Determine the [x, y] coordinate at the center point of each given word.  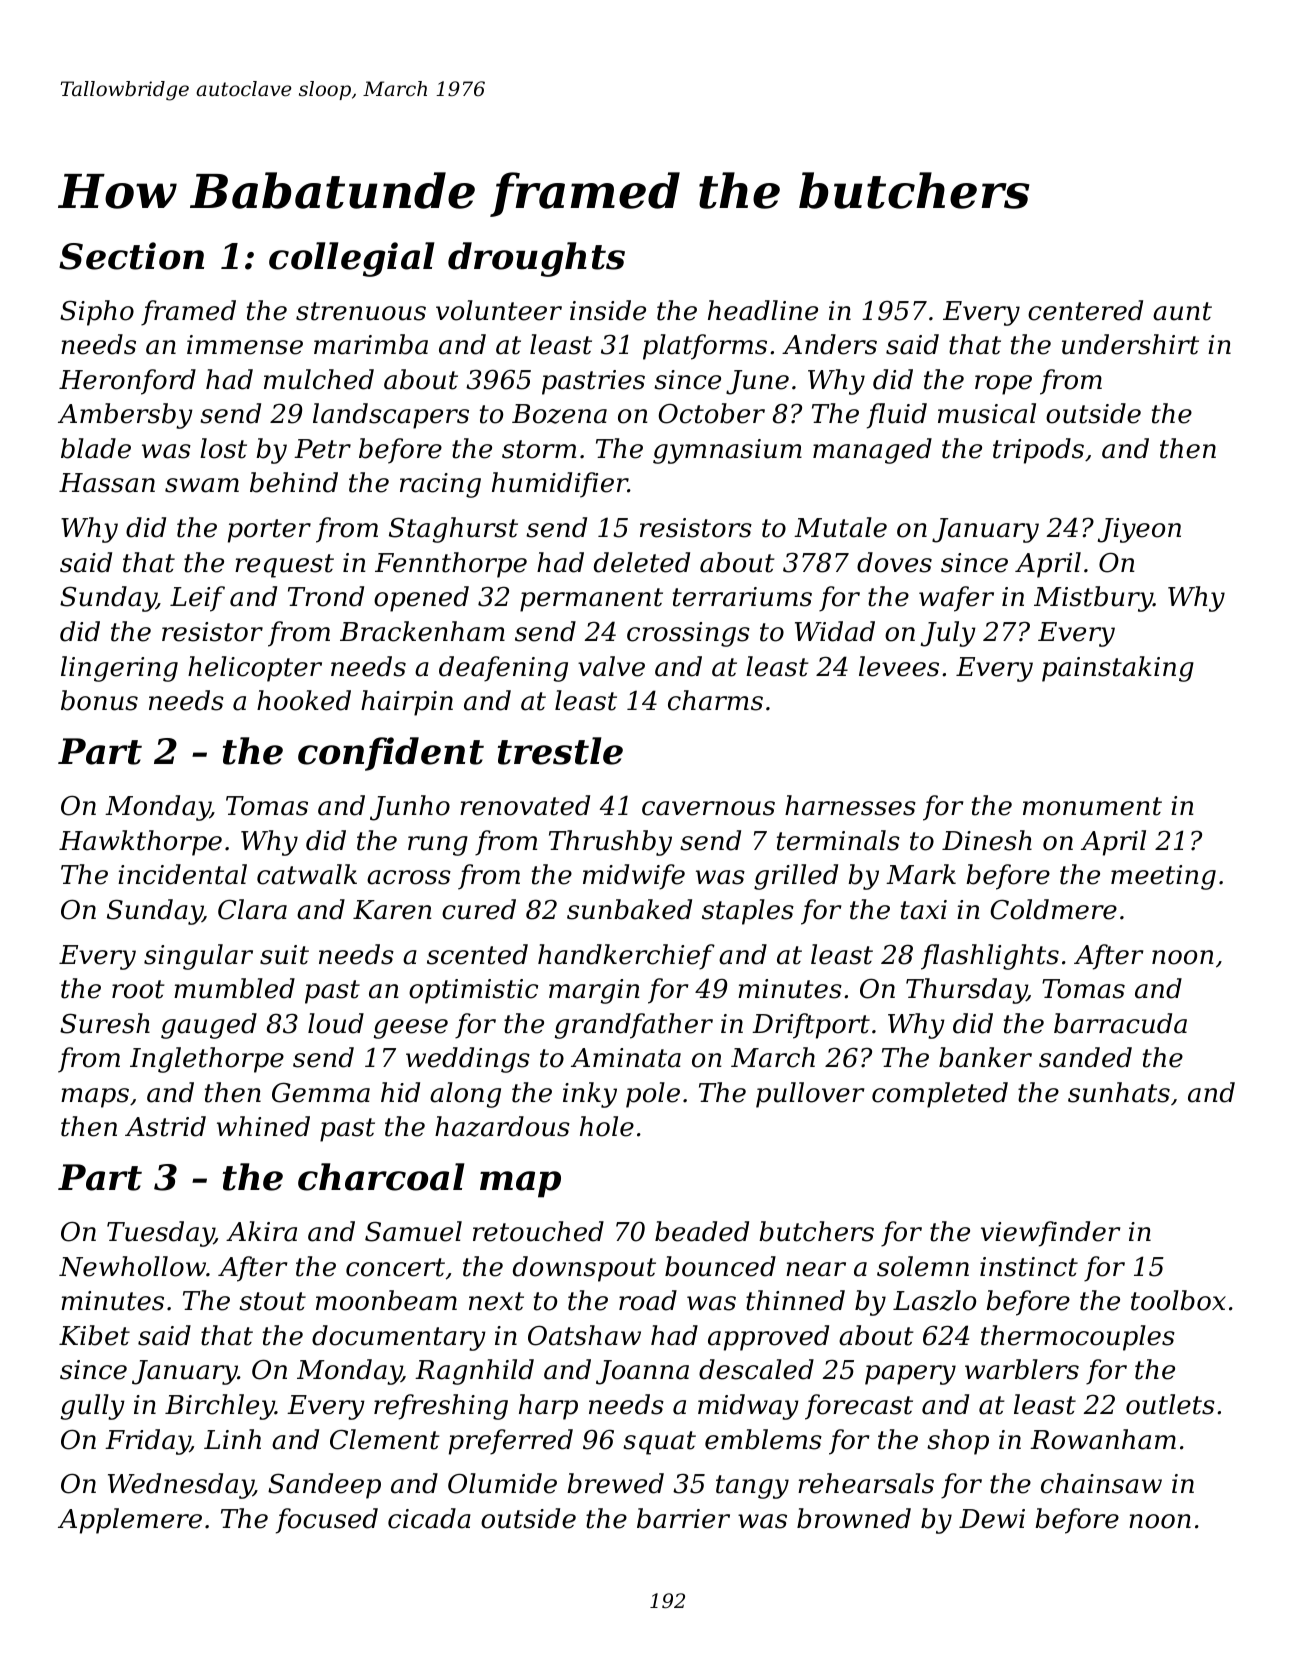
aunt [1182, 311]
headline [763, 310]
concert [395, 1267]
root [138, 989]
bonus [99, 700]
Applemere [130, 1521]
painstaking [1118, 669]
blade [96, 448]
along [465, 1095]
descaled [756, 1369]
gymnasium [727, 451]
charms [715, 700]
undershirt [1130, 344]
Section [131, 256]
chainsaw [1101, 1483]
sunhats [1119, 1092]
